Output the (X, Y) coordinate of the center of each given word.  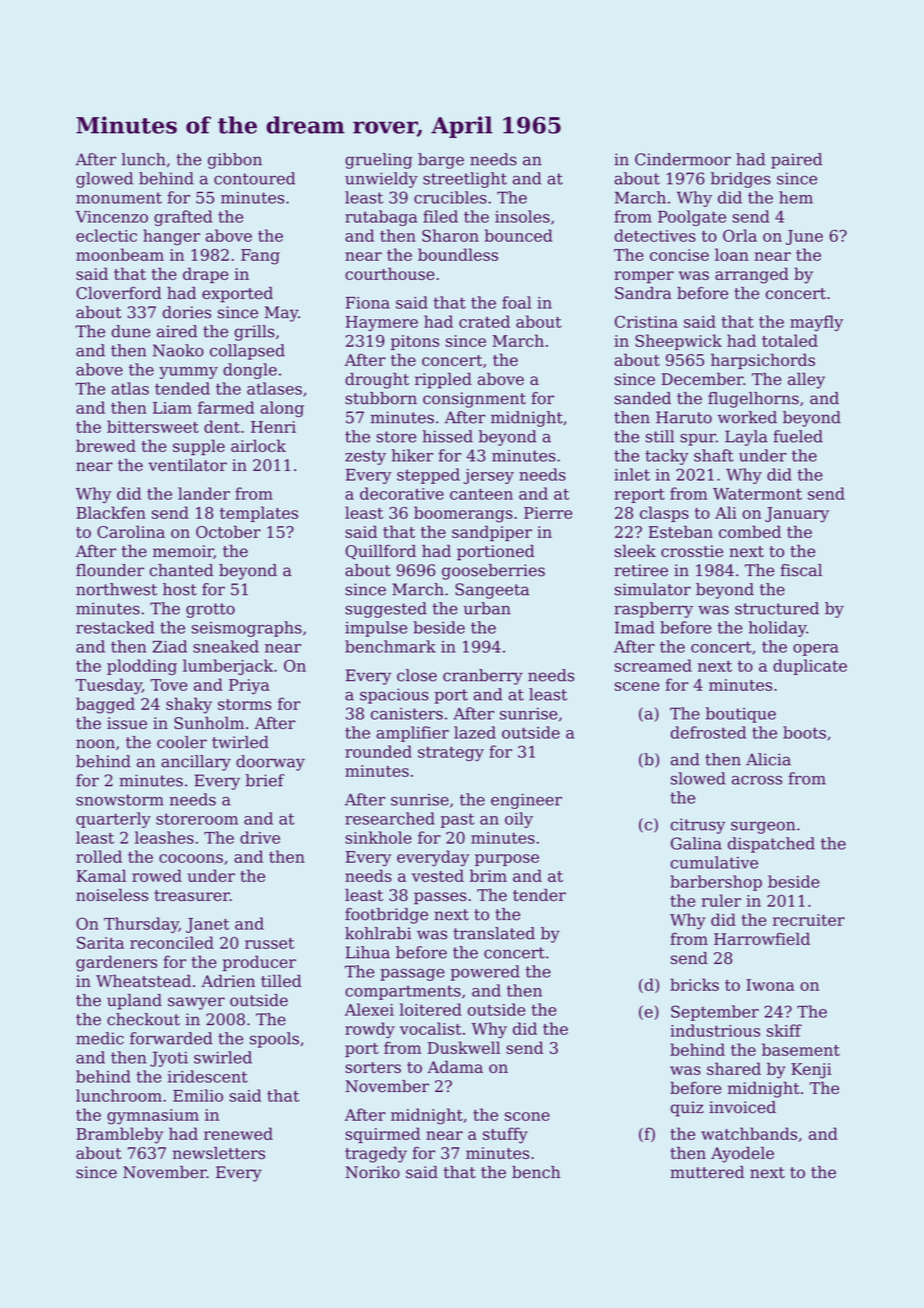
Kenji (811, 1071)
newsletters (219, 1152)
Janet (207, 925)
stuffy (505, 1135)
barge (441, 161)
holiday (777, 629)
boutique (741, 715)
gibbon (235, 161)
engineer (526, 801)
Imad (634, 627)
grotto (210, 610)
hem (796, 197)
